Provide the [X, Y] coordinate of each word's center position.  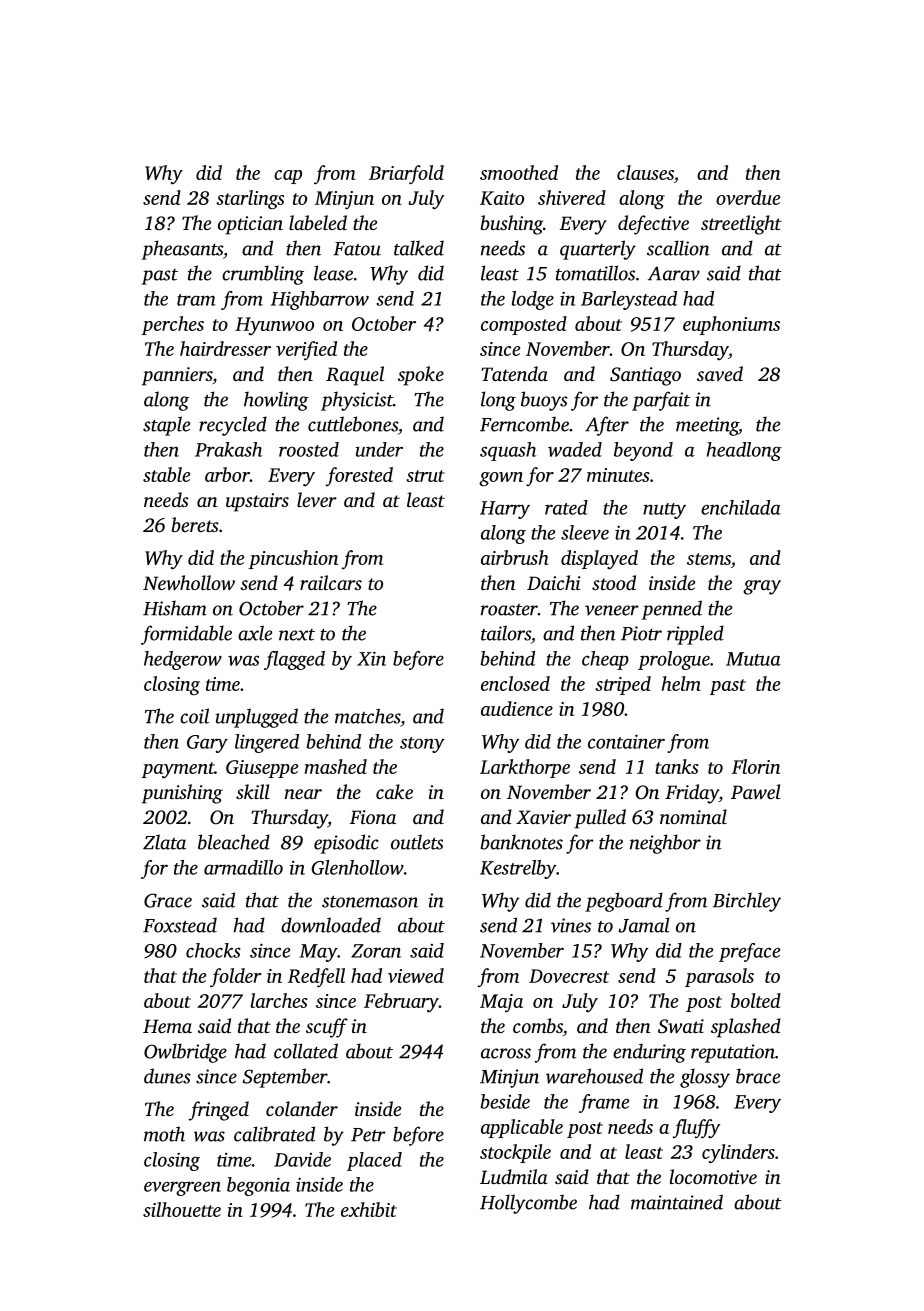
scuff [327, 1028]
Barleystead [629, 300]
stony [422, 745]
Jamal [644, 925]
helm [681, 683]
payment [177, 770]
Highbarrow [320, 300]
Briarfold [406, 174]
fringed [218, 1111]
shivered [572, 197]
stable [166, 474]
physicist [357, 401]
